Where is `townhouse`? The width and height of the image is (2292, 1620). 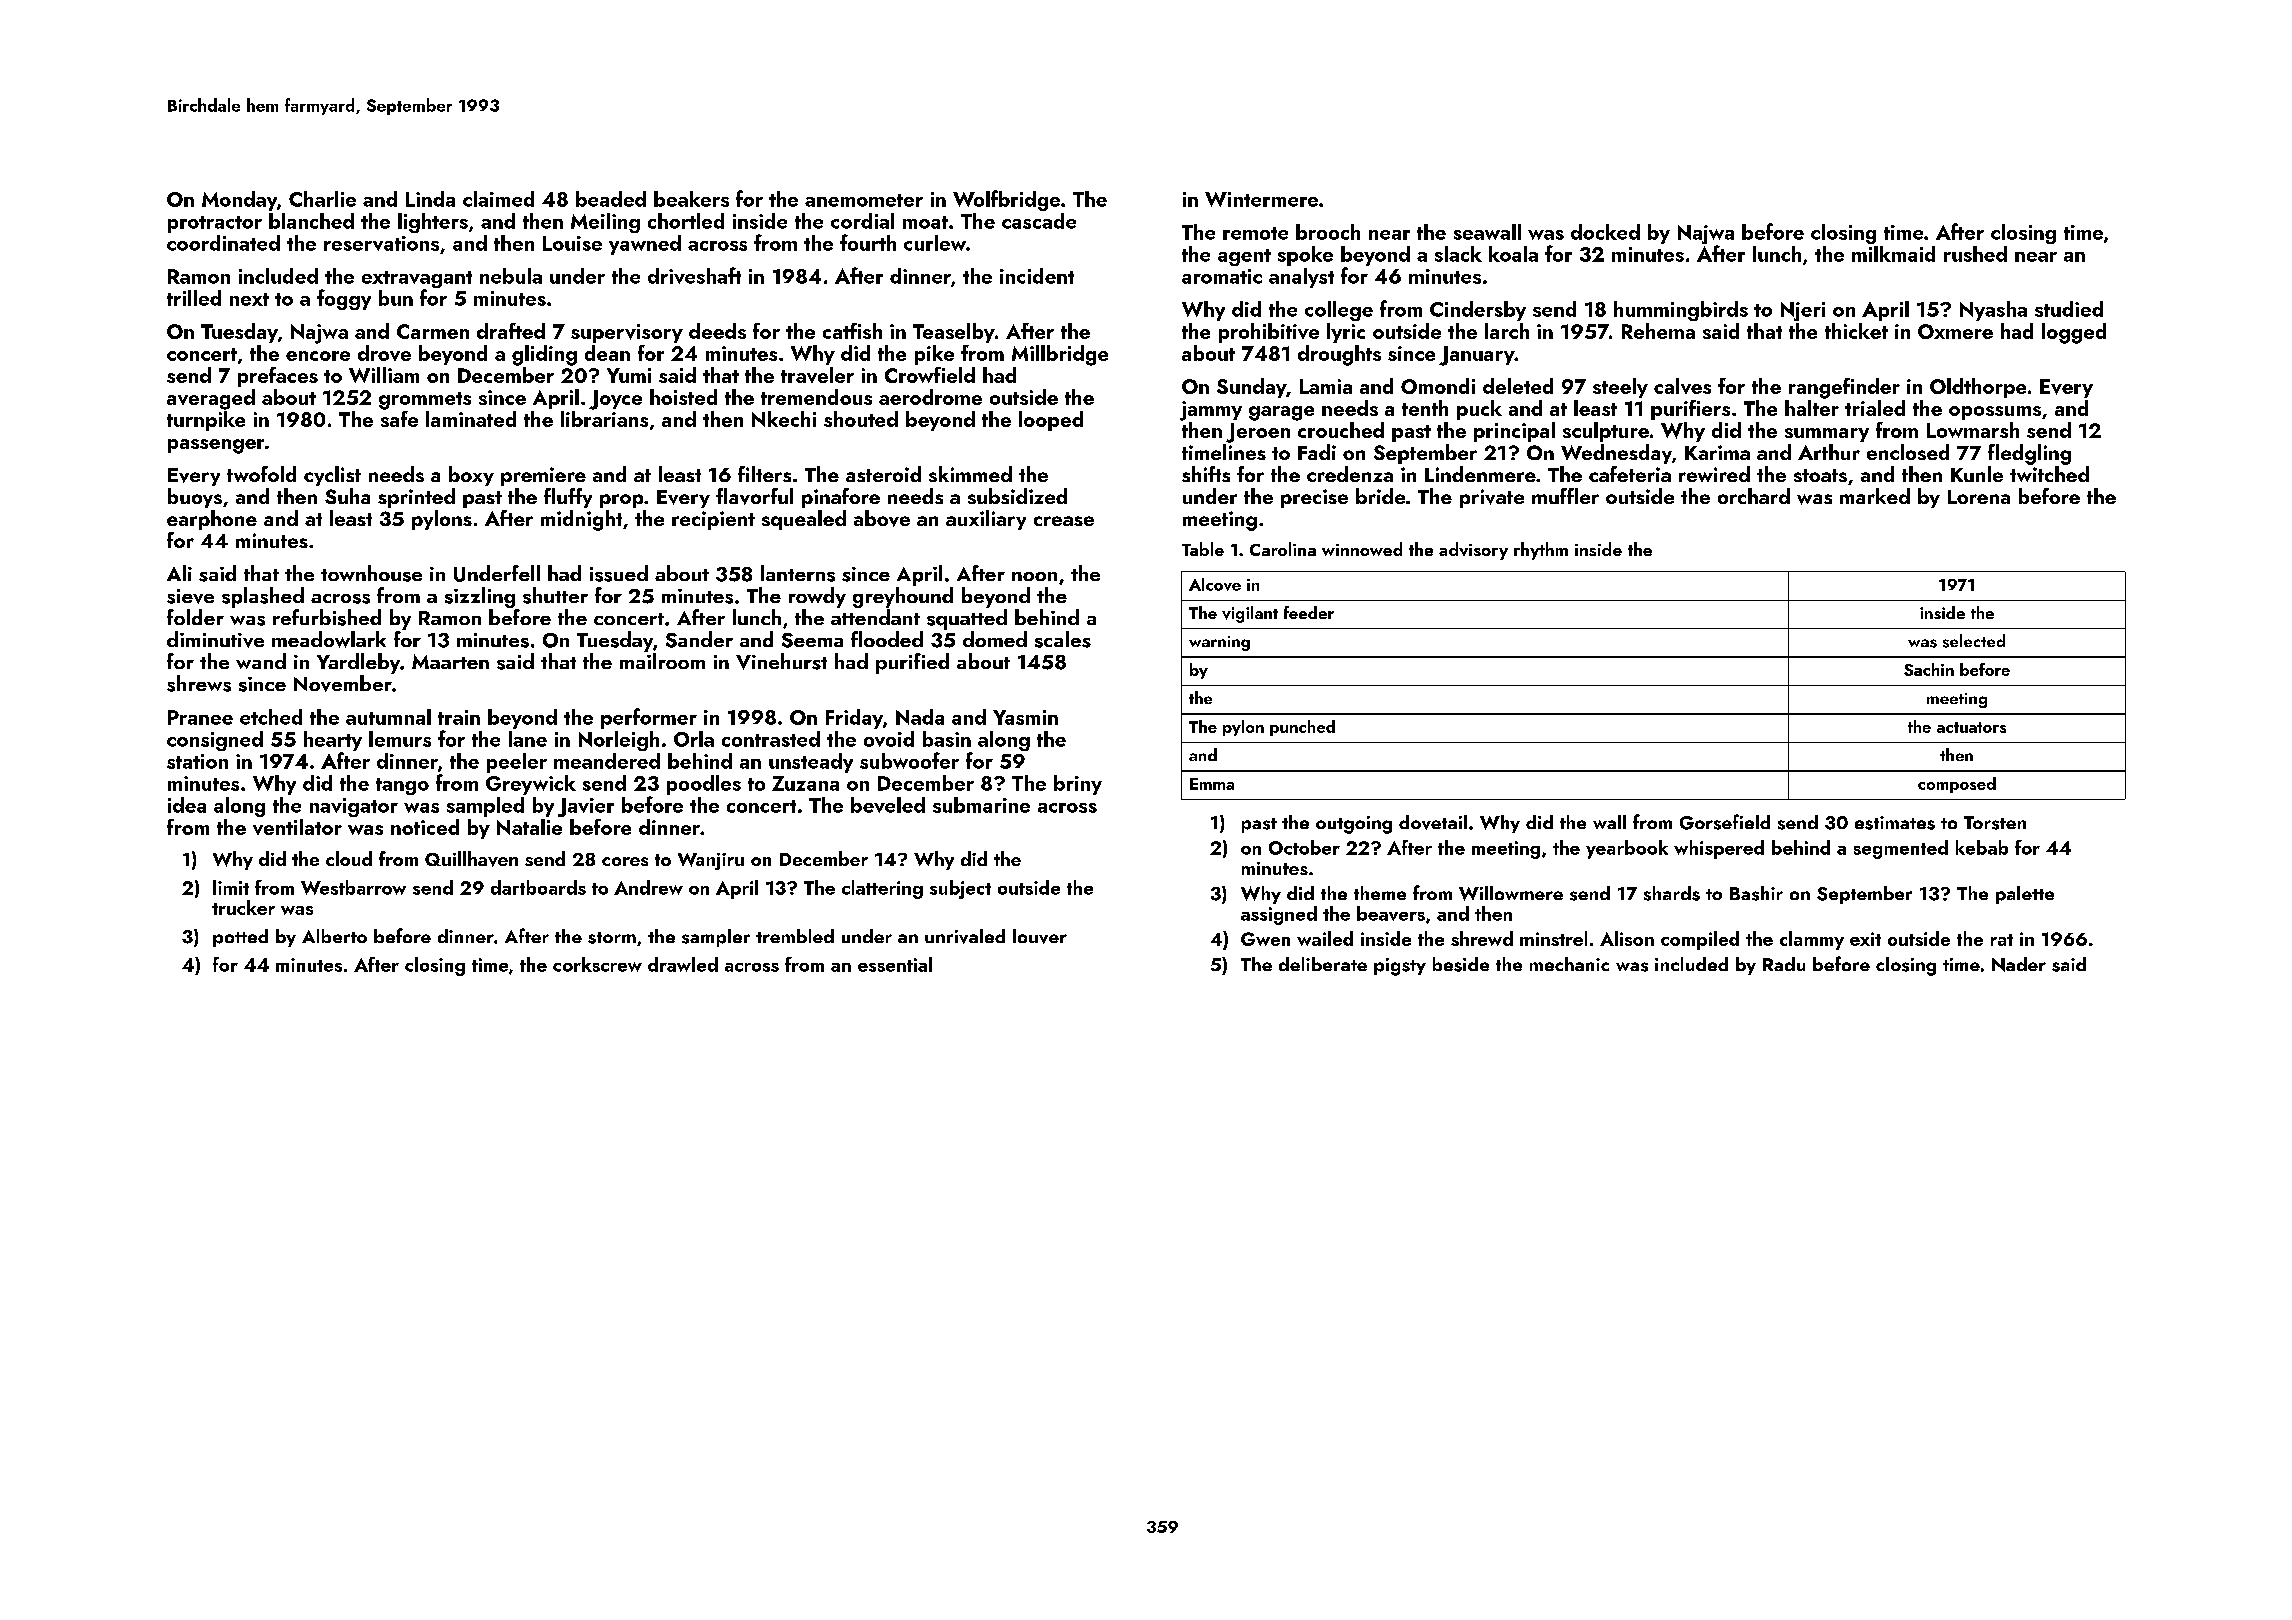
townhouse is located at coordinates (371, 573).
